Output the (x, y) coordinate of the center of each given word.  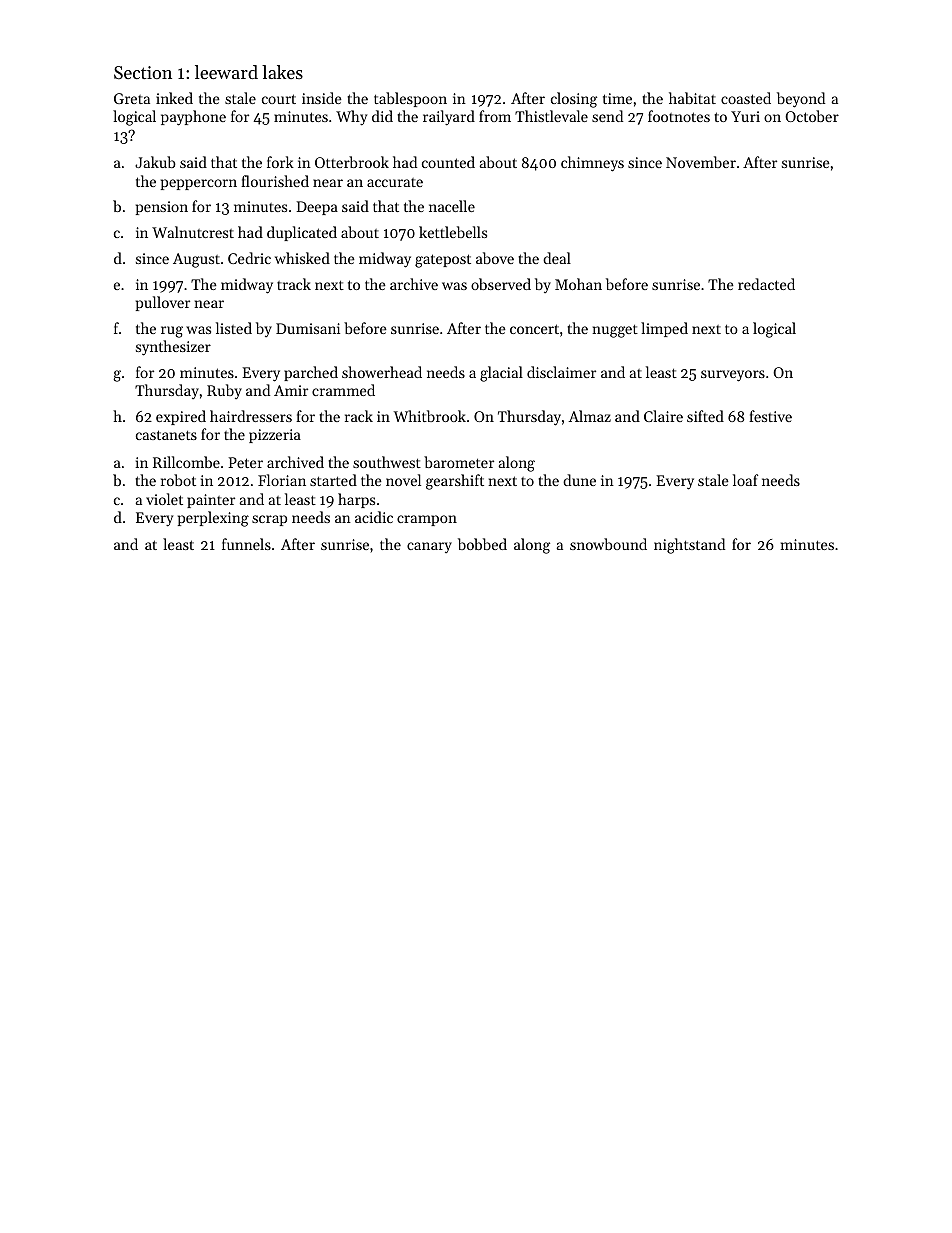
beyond (801, 100)
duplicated (302, 233)
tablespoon (410, 99)
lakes (282, 72)
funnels (246, 544)
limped (664, 329)
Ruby (224, 391)
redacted (766, 284)
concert (534, 329)
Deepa (317, 208)
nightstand (689, 546)
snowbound (608, 544)
